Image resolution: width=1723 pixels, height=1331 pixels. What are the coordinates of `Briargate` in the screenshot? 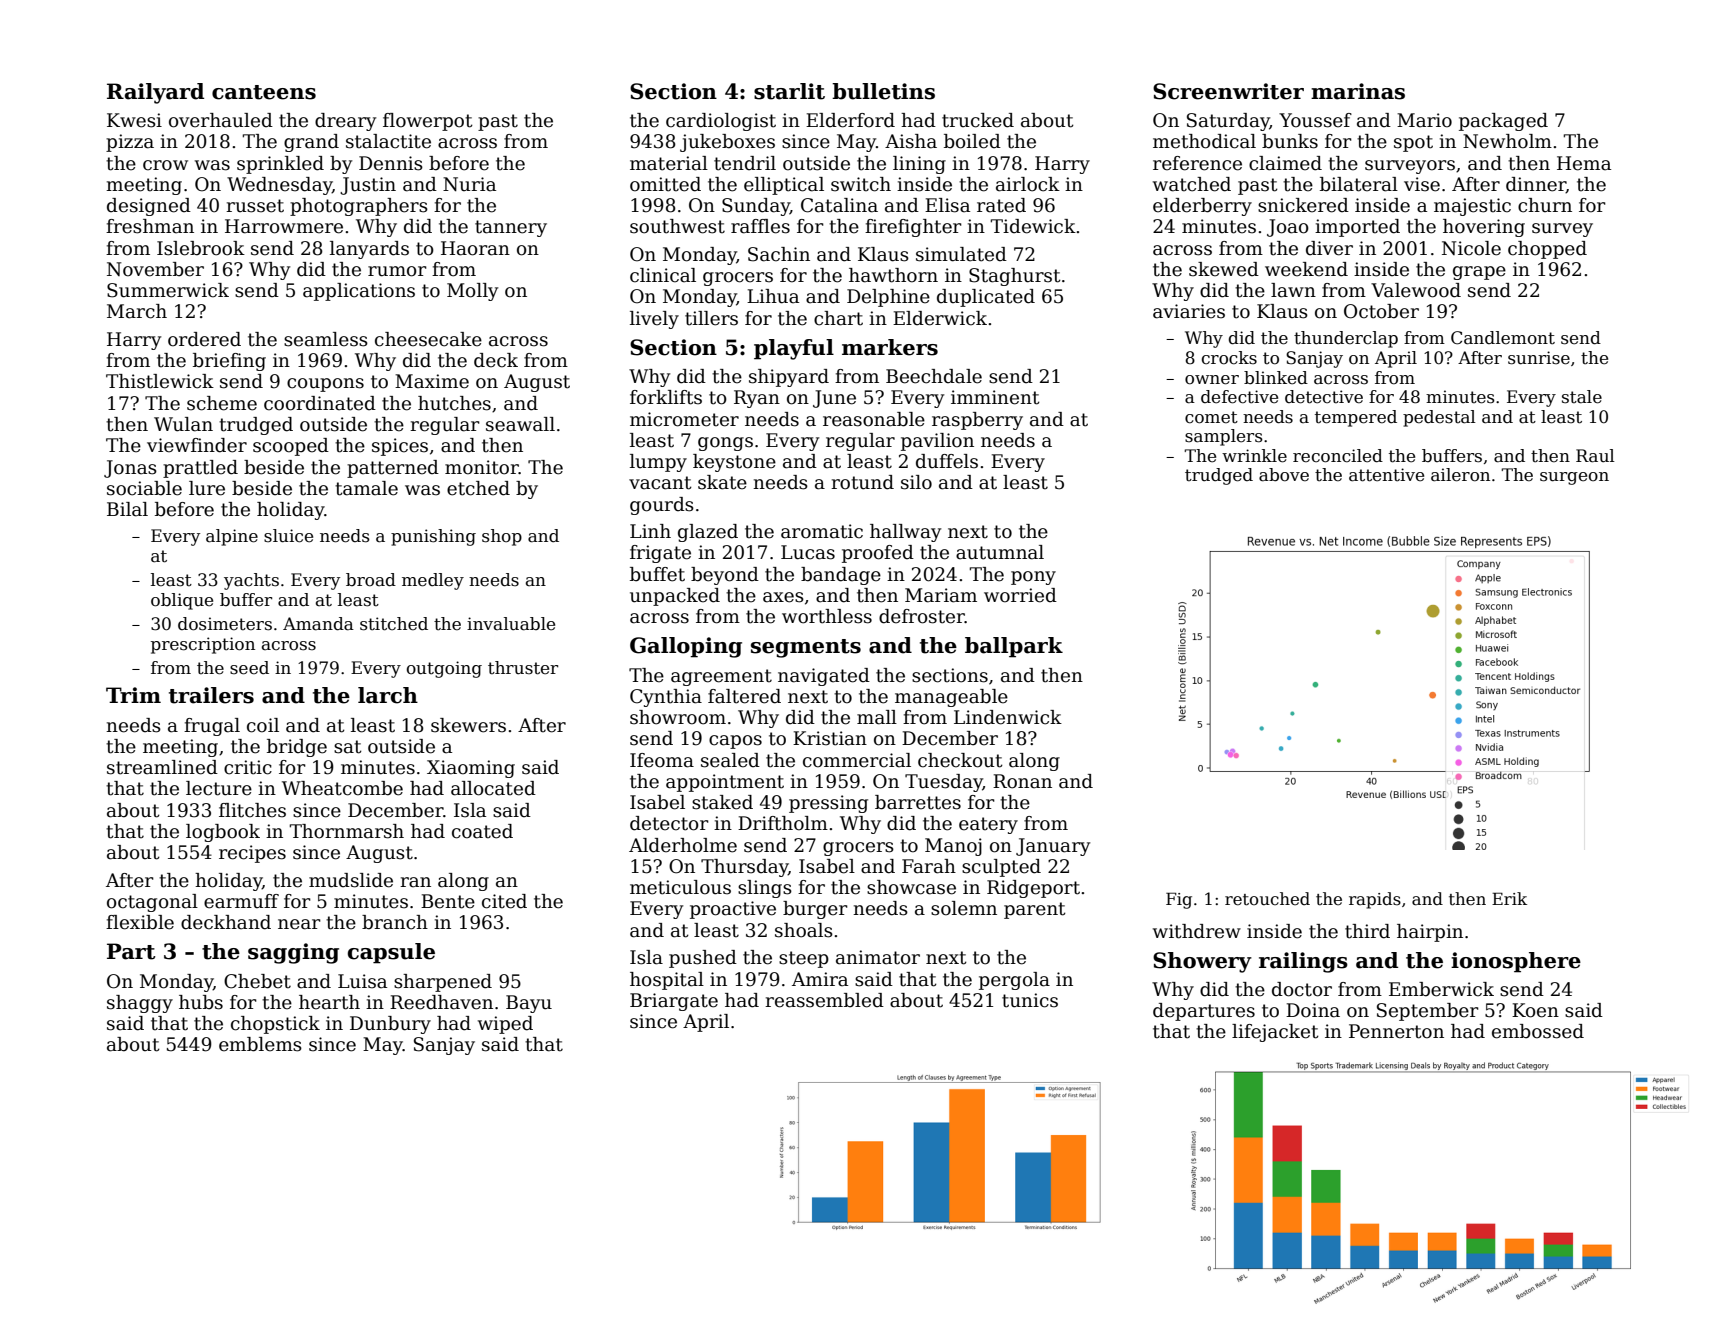 It's located at (674, 1002).
